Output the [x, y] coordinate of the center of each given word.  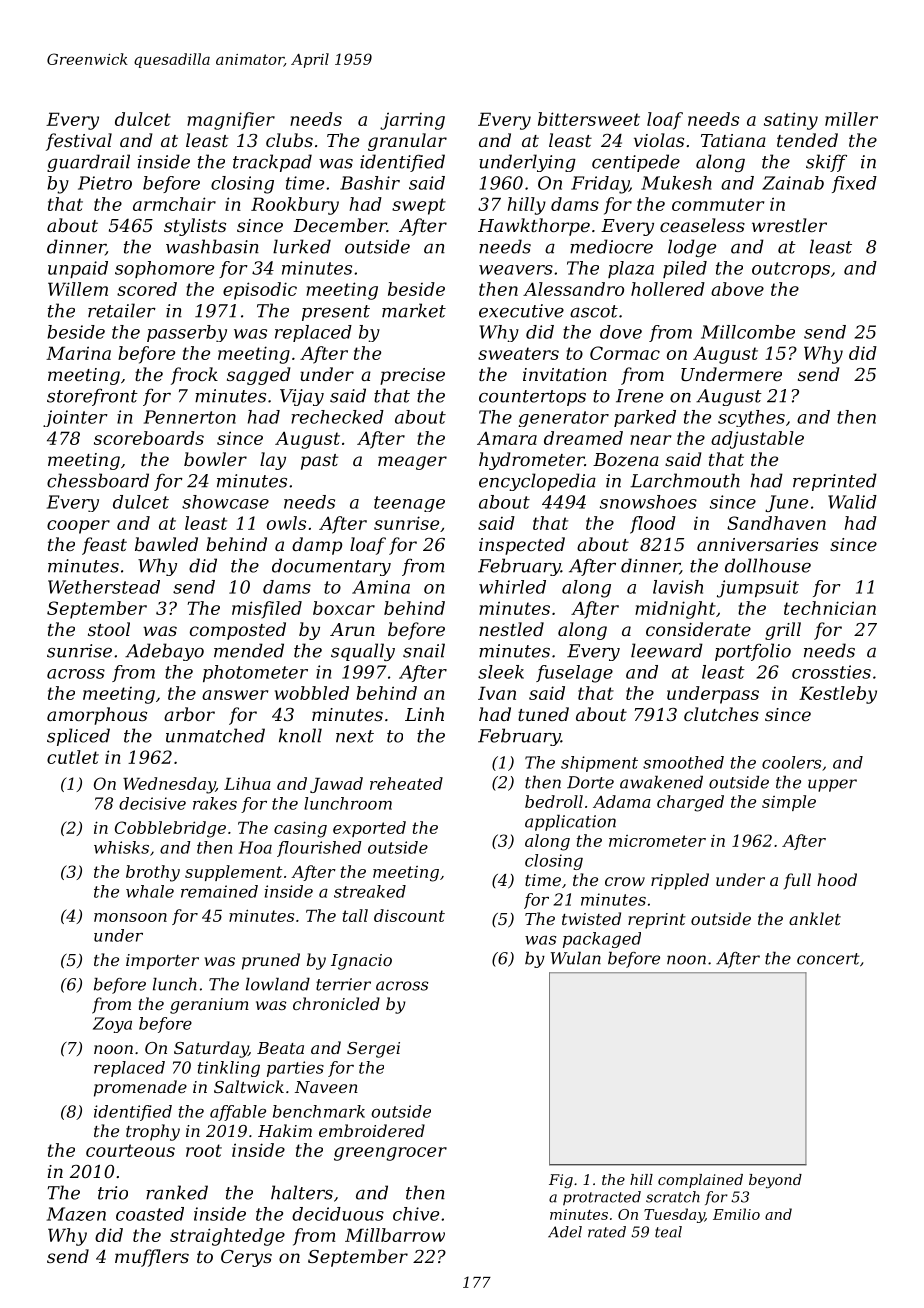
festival [79, 142]
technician [830, 608]
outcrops [791, 270]
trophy [153, 1132]
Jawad [336, 785]
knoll [300, 735]
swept [419, 206]
